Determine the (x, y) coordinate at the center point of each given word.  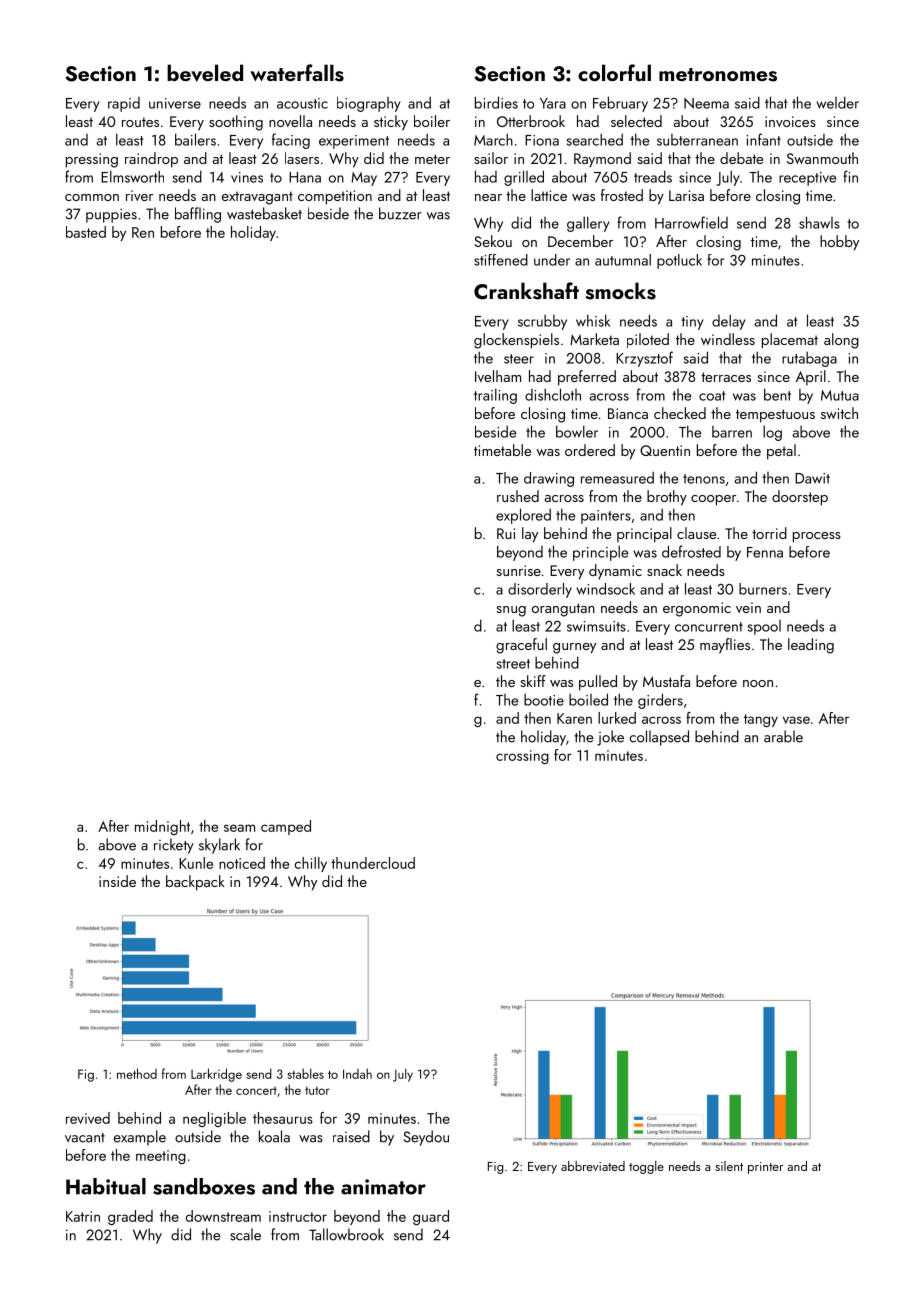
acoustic (302, 103)
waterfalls (297, 73)
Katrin (83, 1216)
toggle (646, 1167)
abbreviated (593, 1166)
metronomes (718, 75)
